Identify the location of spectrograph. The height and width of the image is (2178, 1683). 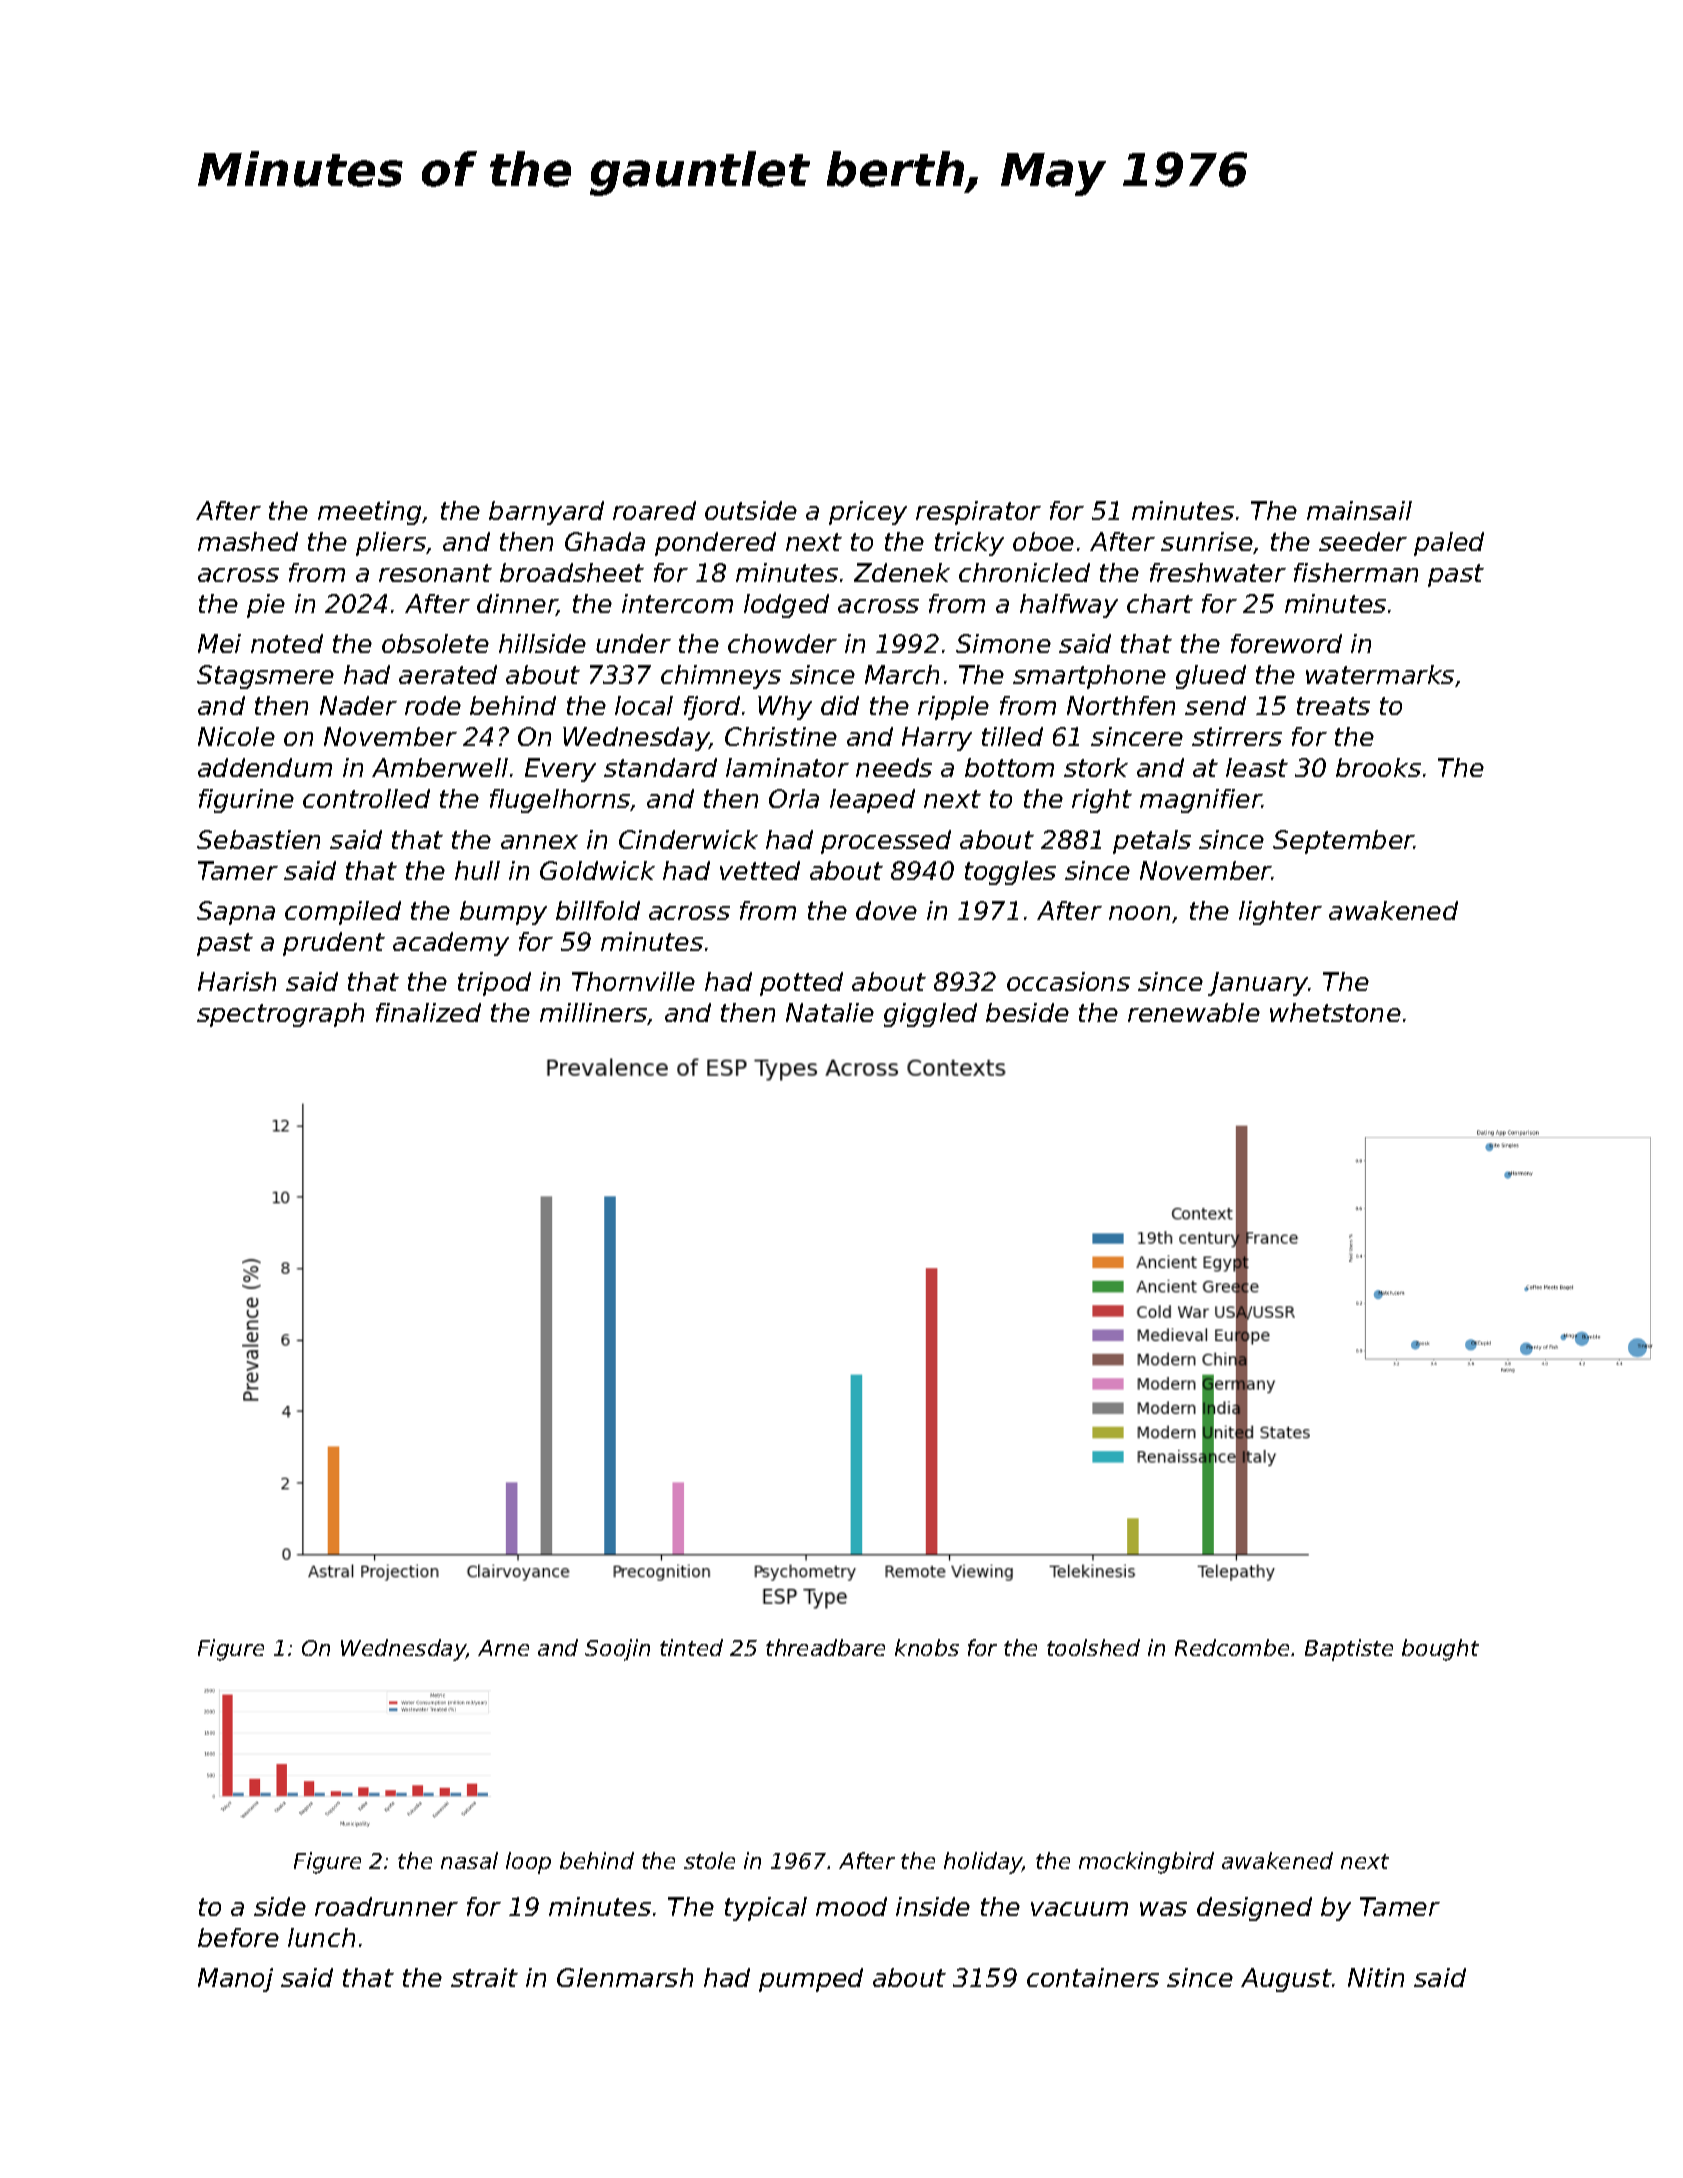
(280, 1015).
